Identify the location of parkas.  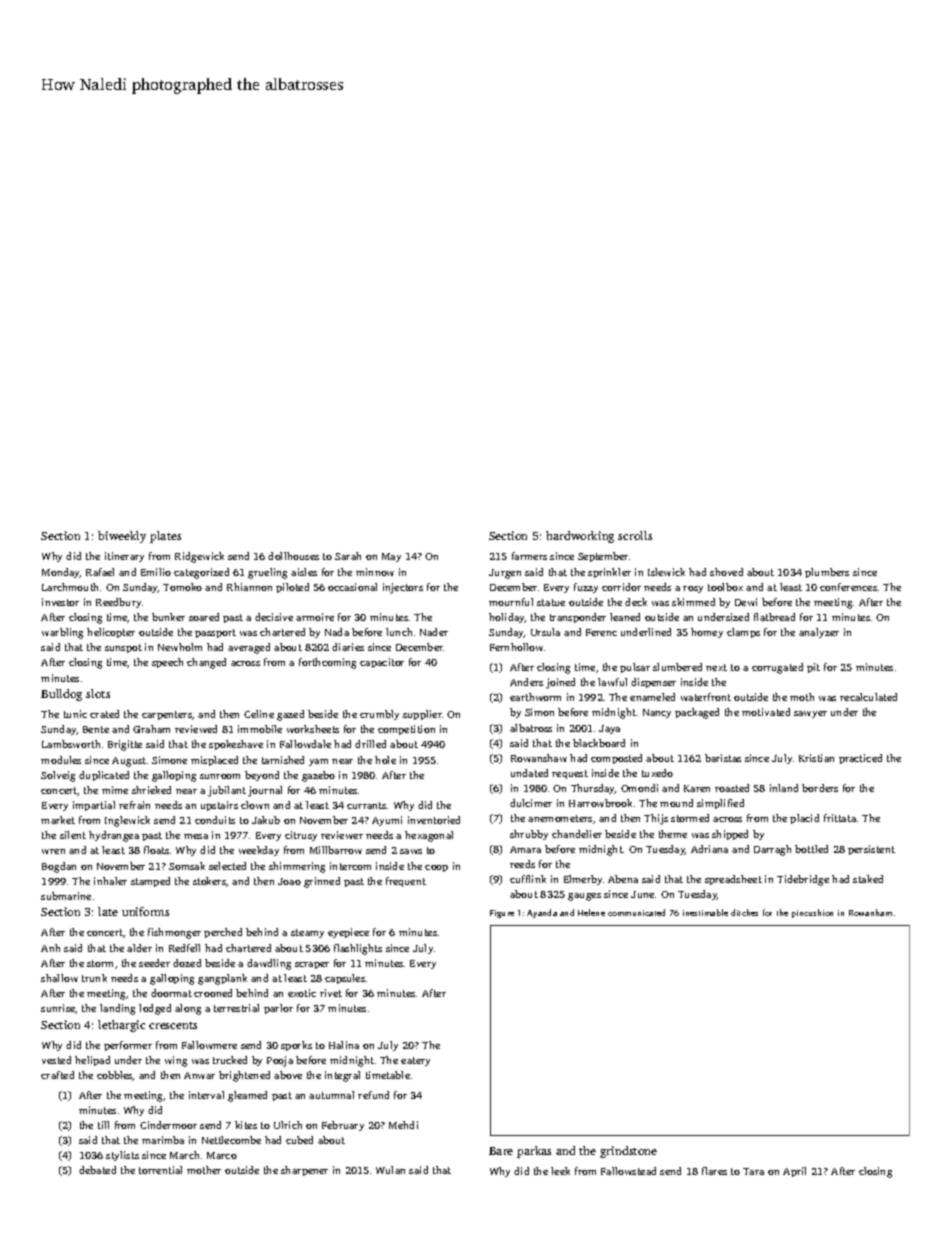
(534, 1152).
